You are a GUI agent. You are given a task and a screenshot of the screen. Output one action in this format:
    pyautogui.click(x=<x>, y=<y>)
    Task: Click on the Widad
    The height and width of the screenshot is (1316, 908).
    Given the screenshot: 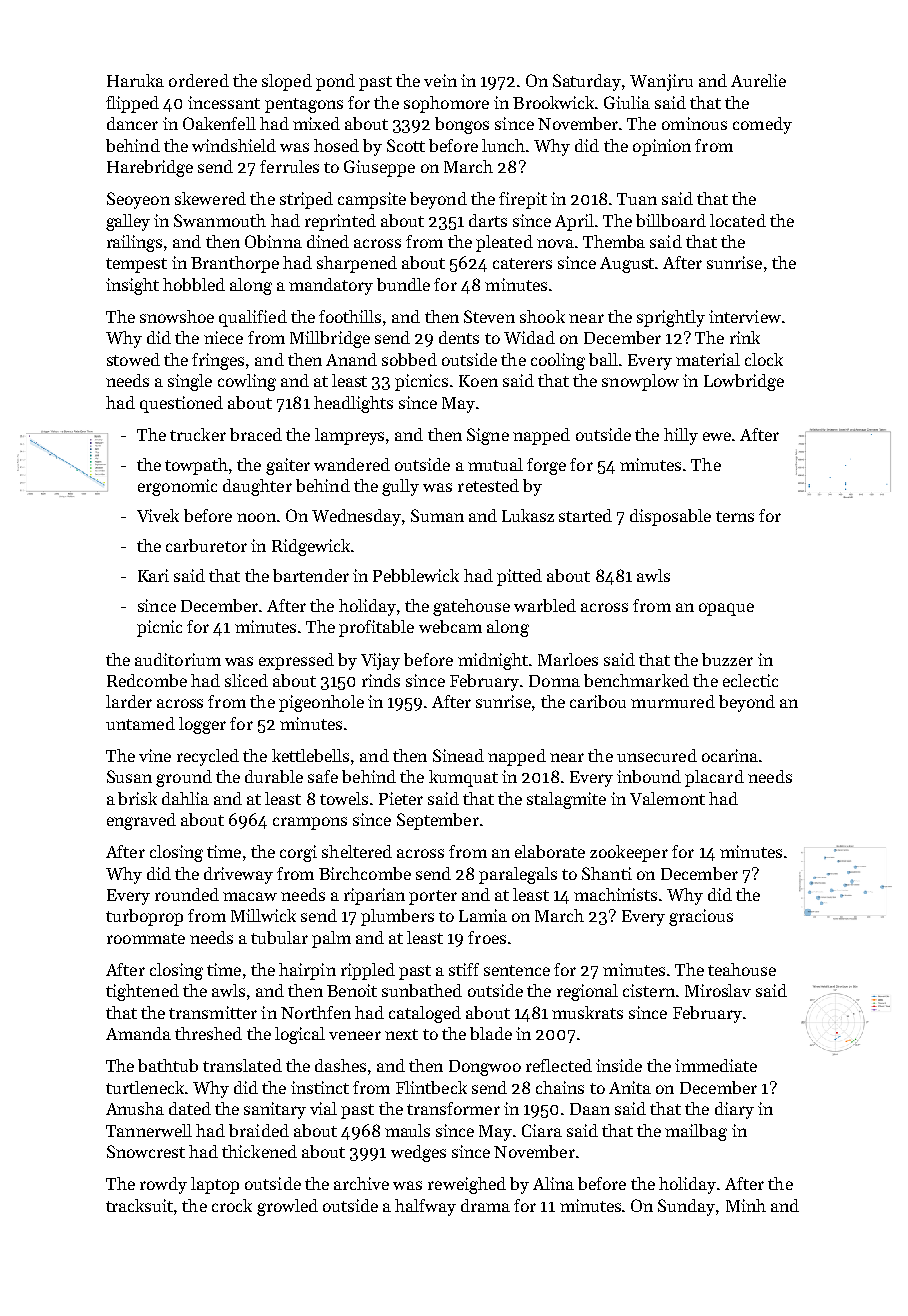 What is the action you would take?
    pyautogui.click(x=529, y=337)
